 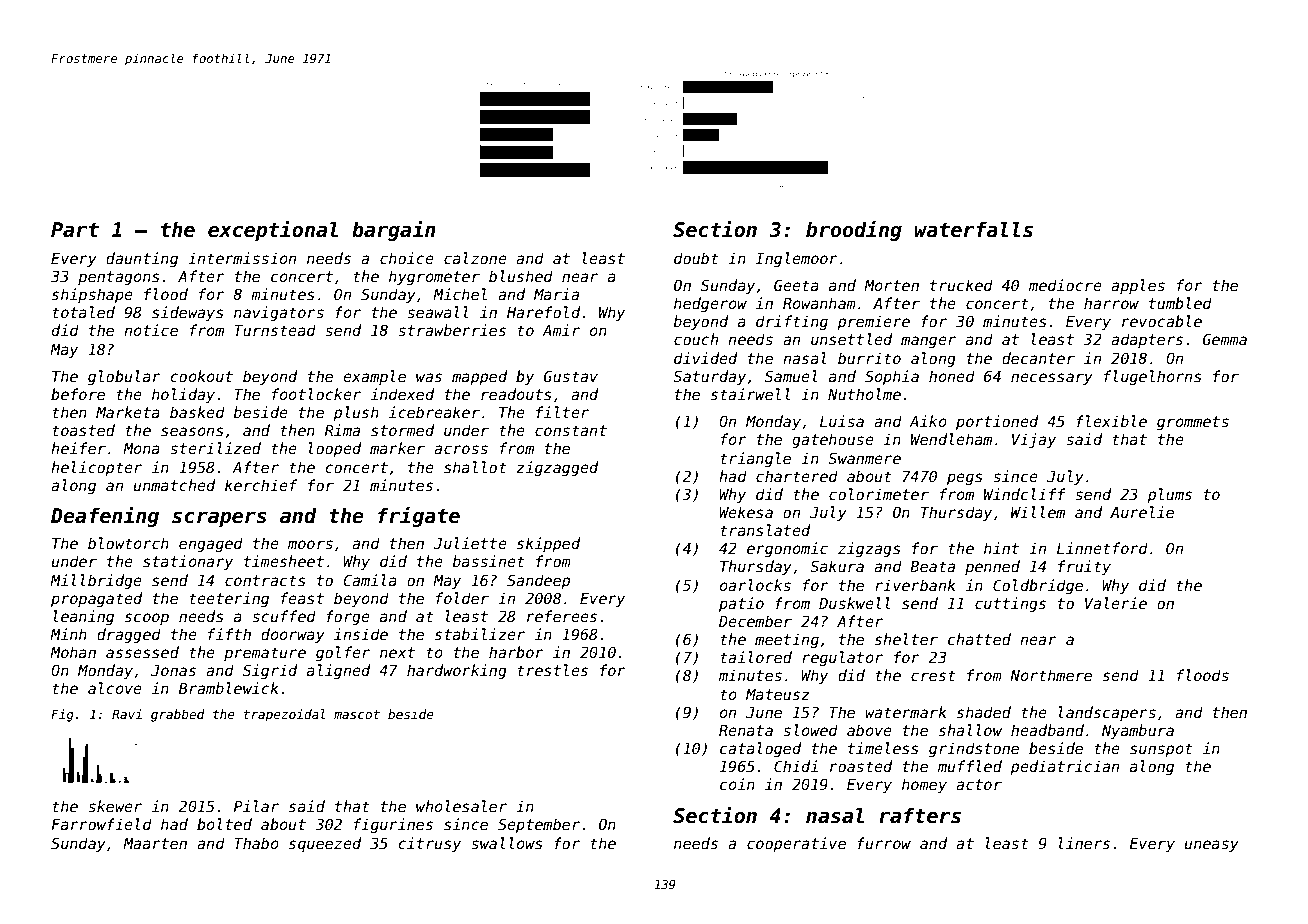 What do you see at coordinates (561, 330) in the image?
I see `Amir` at bounding box center [561, 330].
